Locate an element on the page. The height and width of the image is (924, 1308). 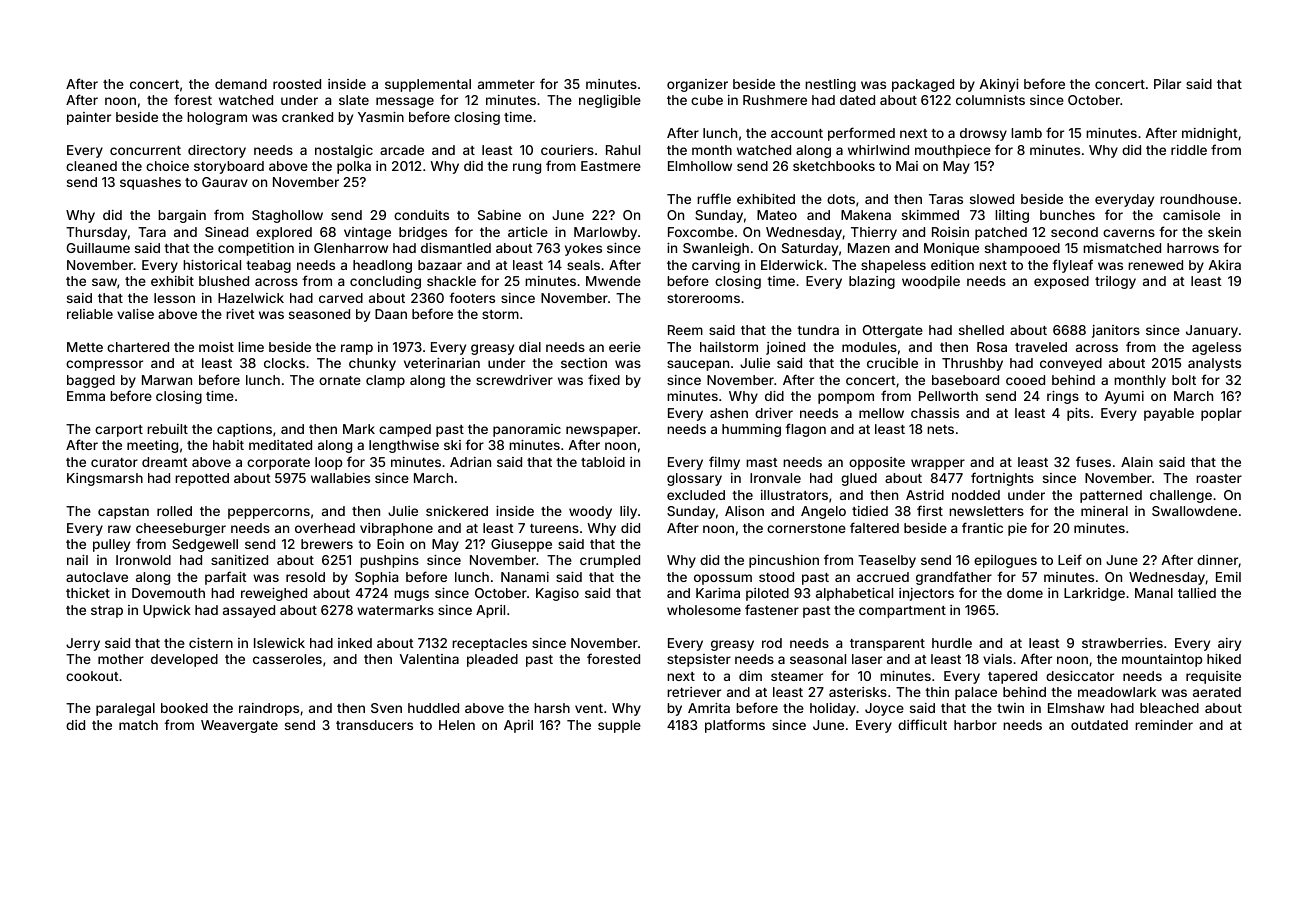
snickered is located at coordinates (457, 511).
